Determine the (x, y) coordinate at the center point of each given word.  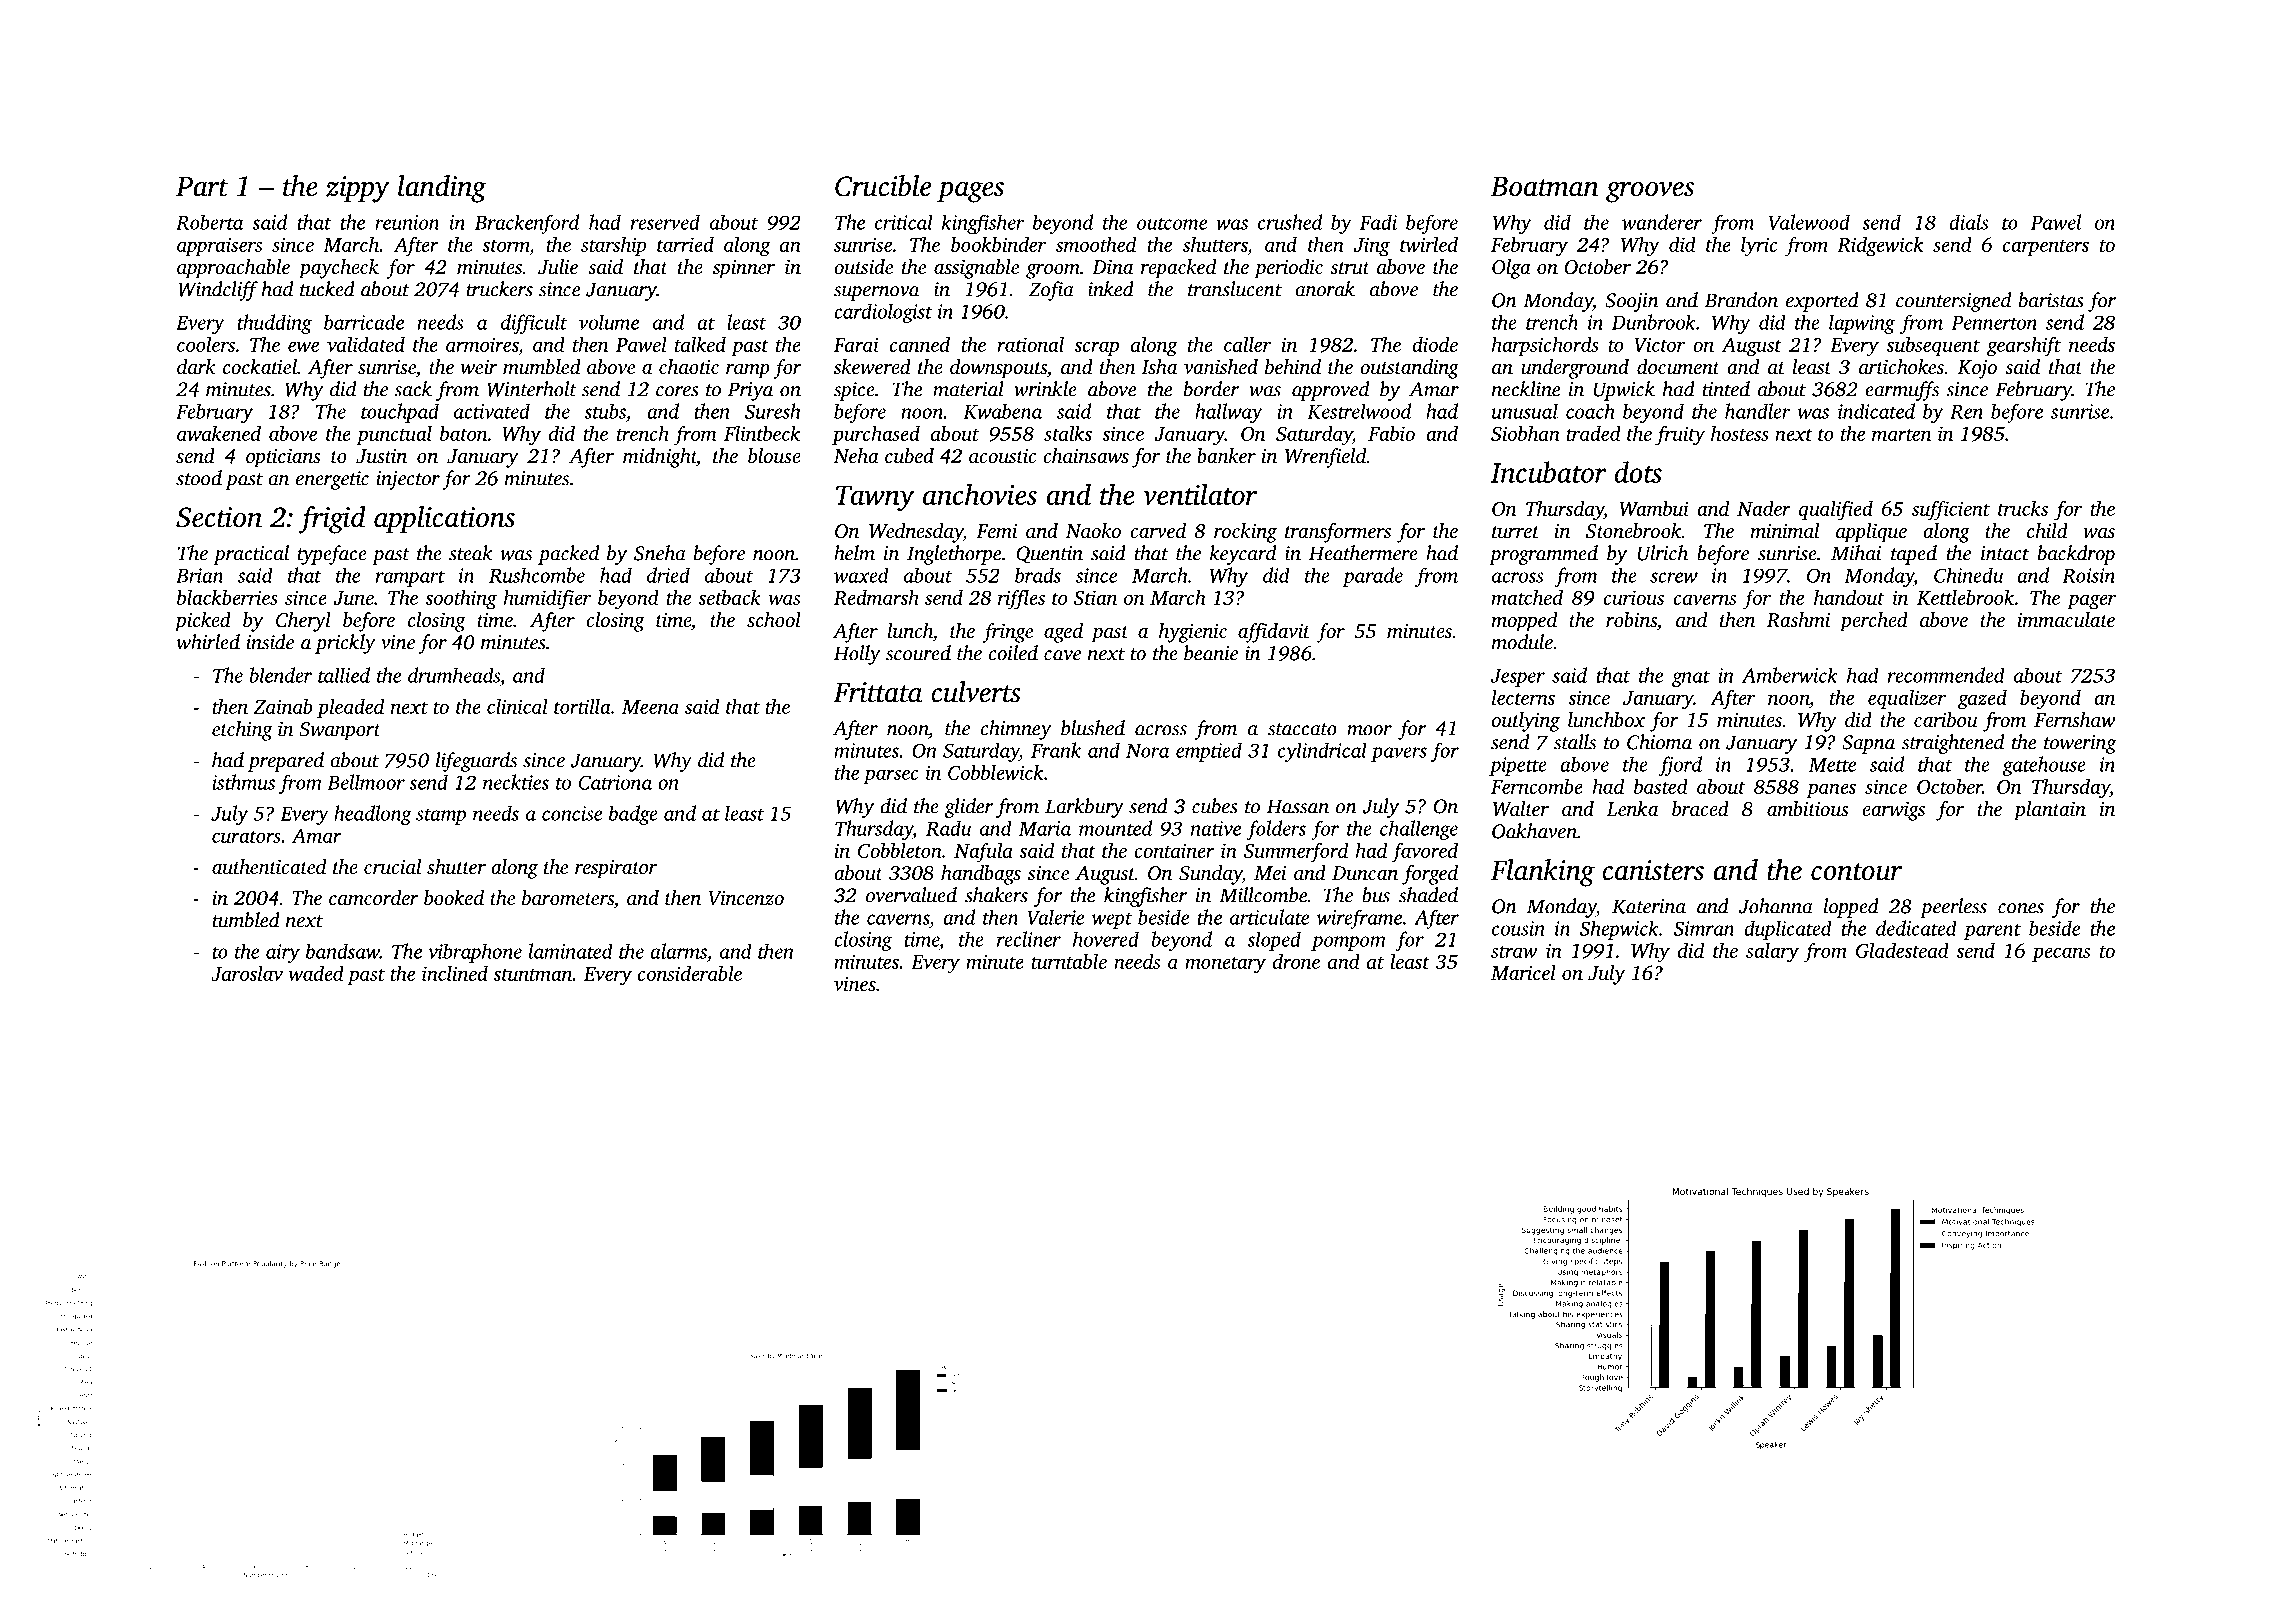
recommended (1946, 675)
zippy (357, 189)
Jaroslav (247, 973)
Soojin (1632, 302)
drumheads (454, 675)
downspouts (998, 369)
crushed (1290, 222)
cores (677, 391)
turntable (1069, 961)
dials (1969, 222)
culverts (975, 692)
